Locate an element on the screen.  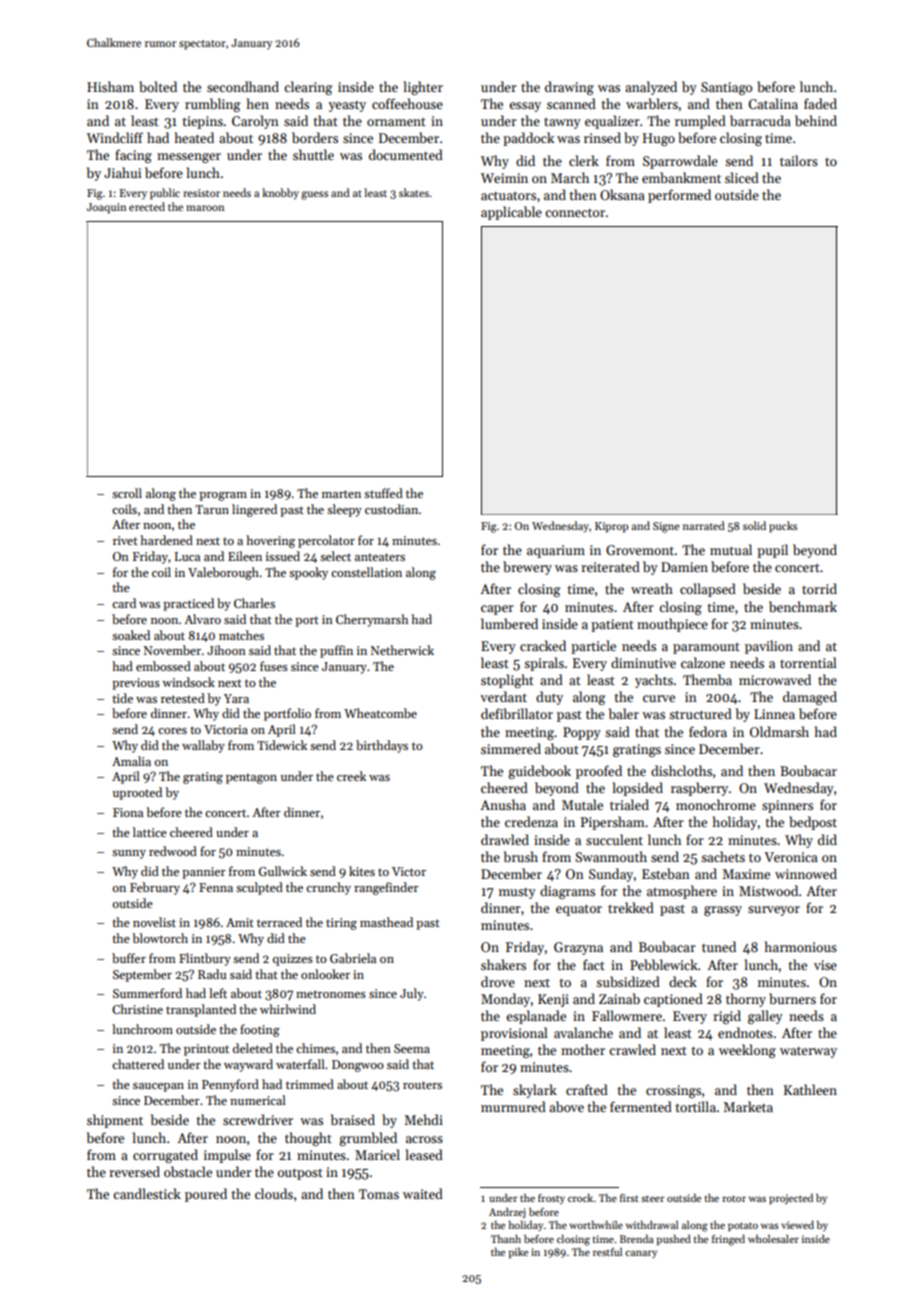
Santiago is located at coordinates (726, 88).
